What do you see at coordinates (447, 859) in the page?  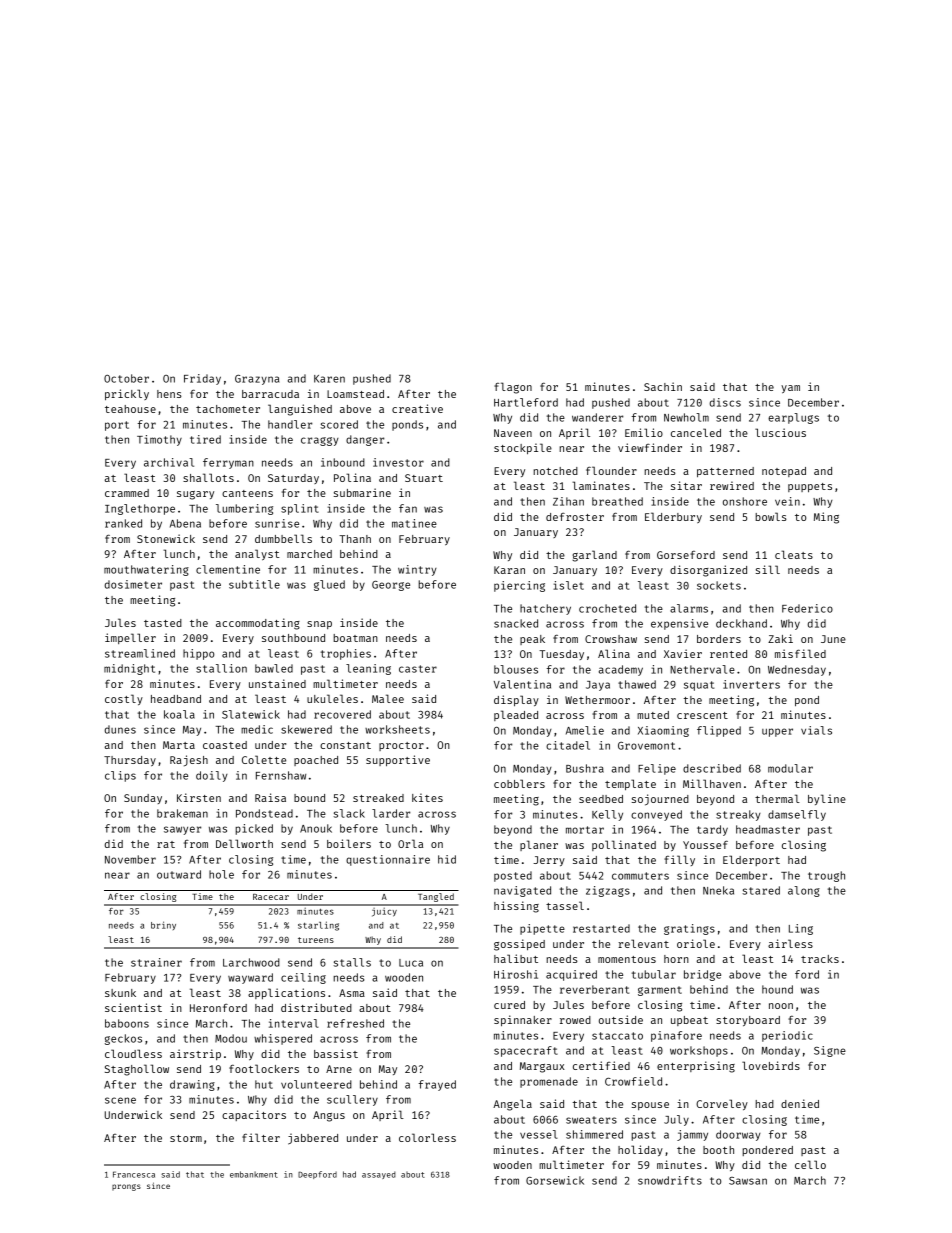 I see `hid` at bounding box center [447, 859].
